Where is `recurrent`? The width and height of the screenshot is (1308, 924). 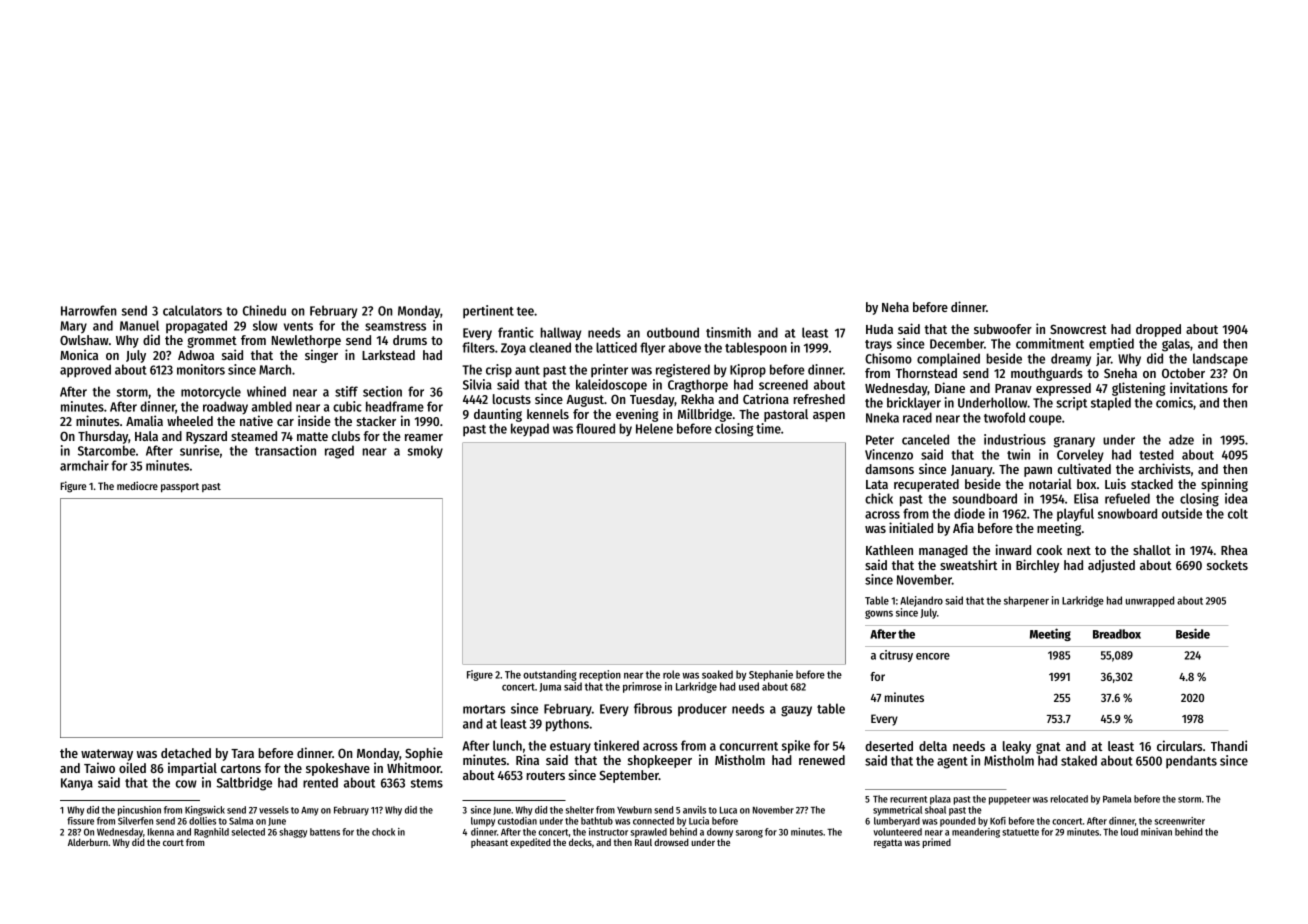 recurrent is located at coordinates (908, 799).
